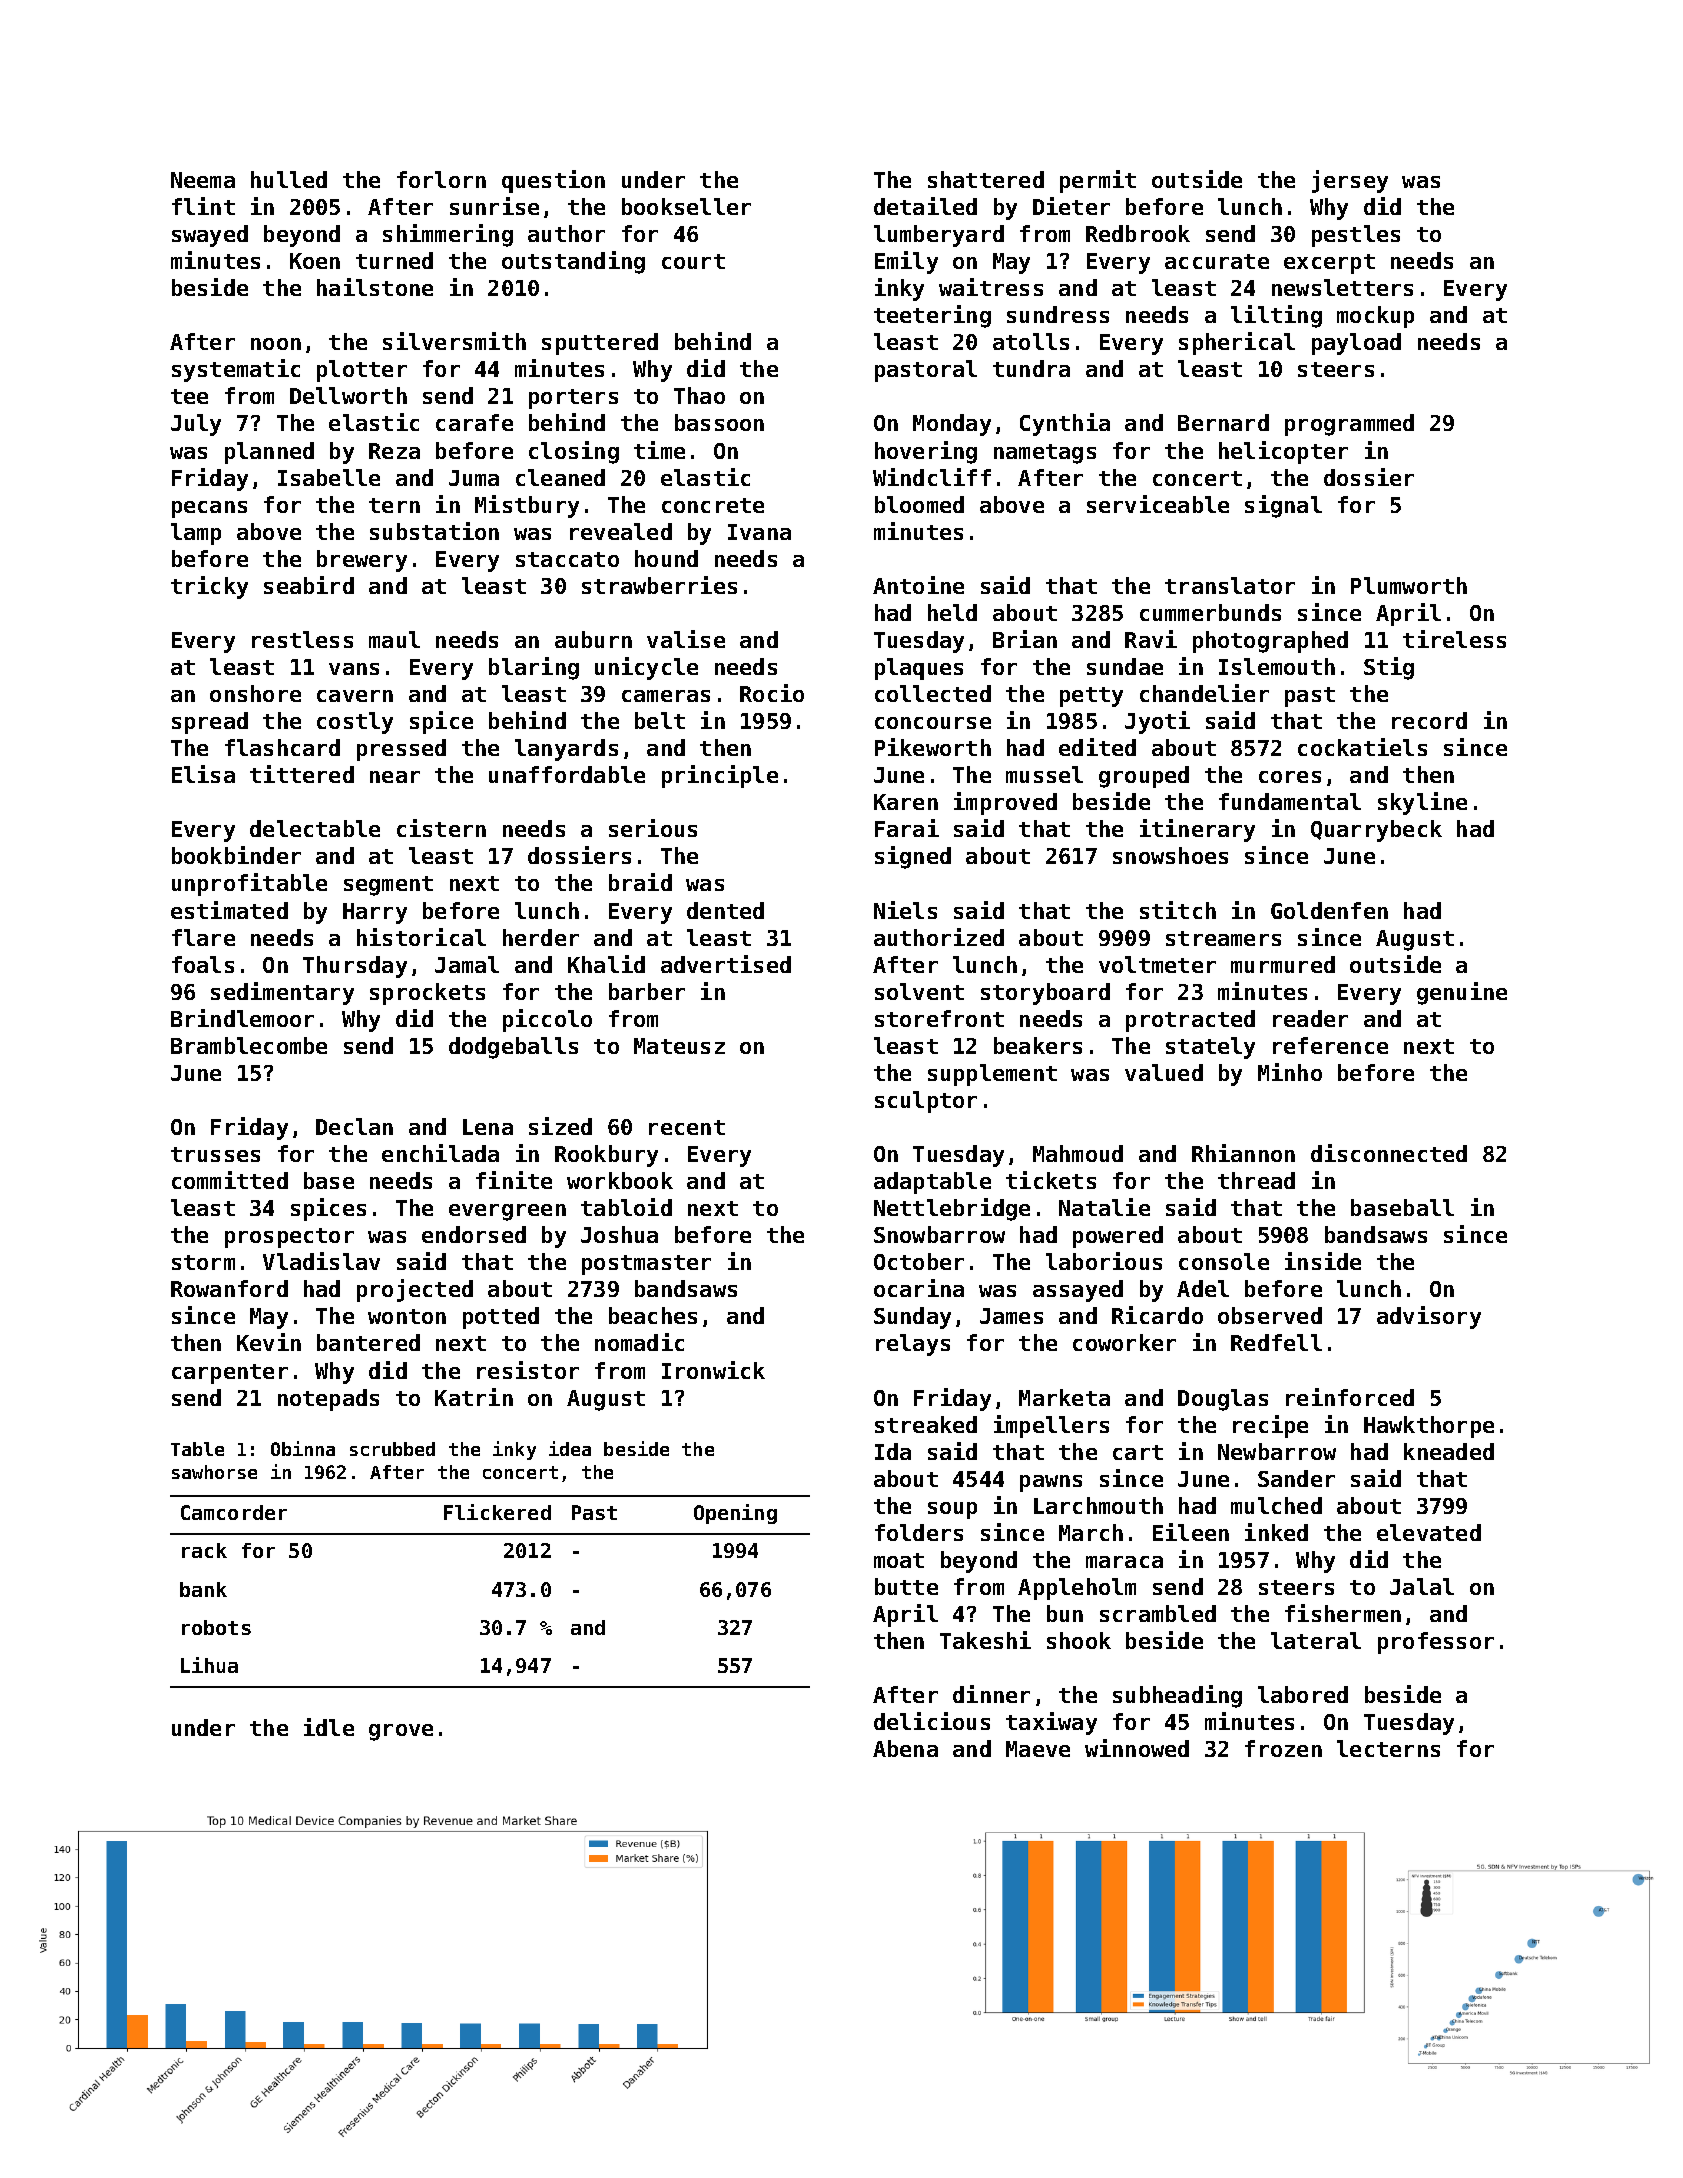  Describe the element at coordinates (735, 1514) in the screenshot. I see `Opening` at that location.
